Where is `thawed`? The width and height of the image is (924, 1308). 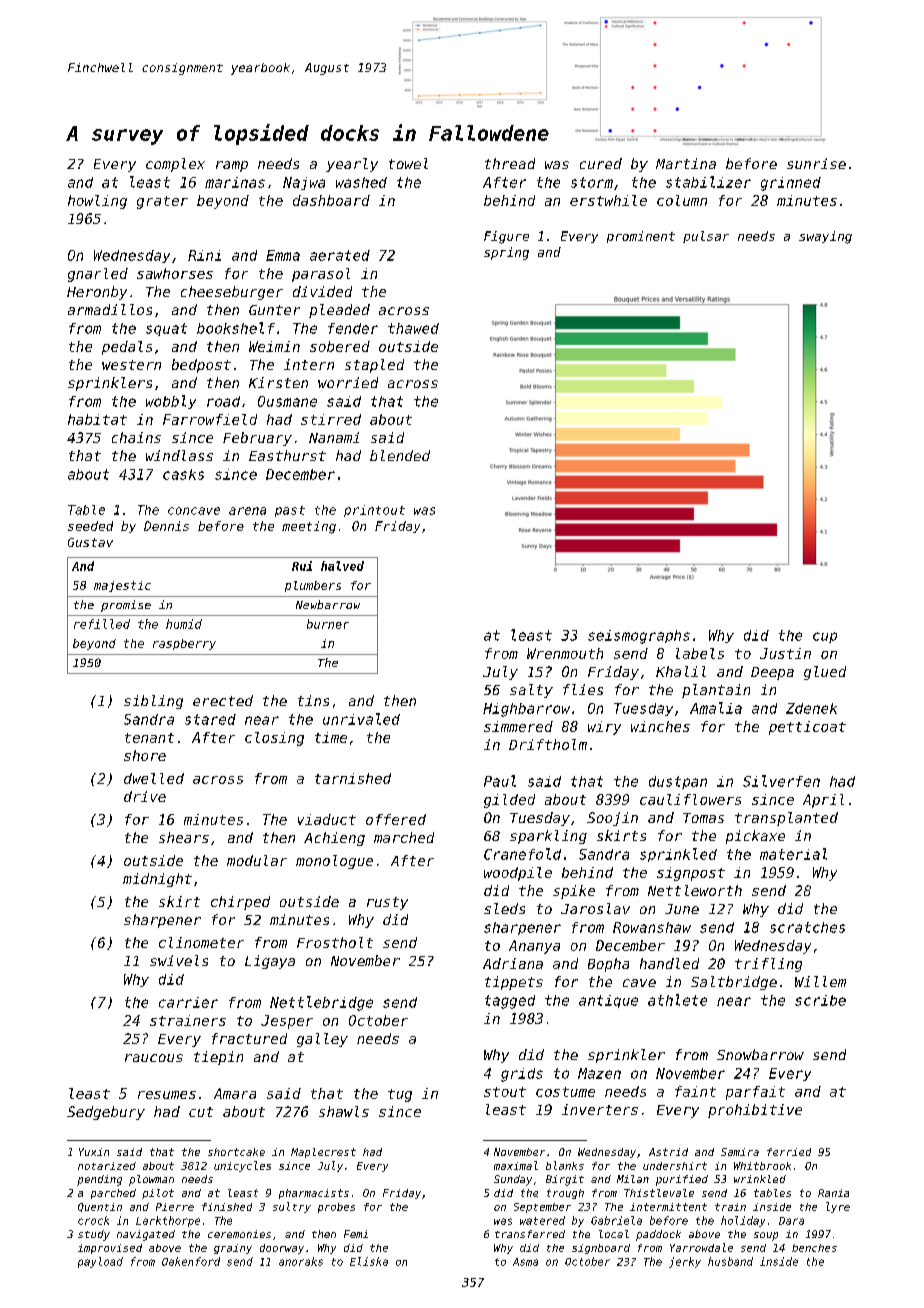 thawed is located at coordinates (413, 328).
